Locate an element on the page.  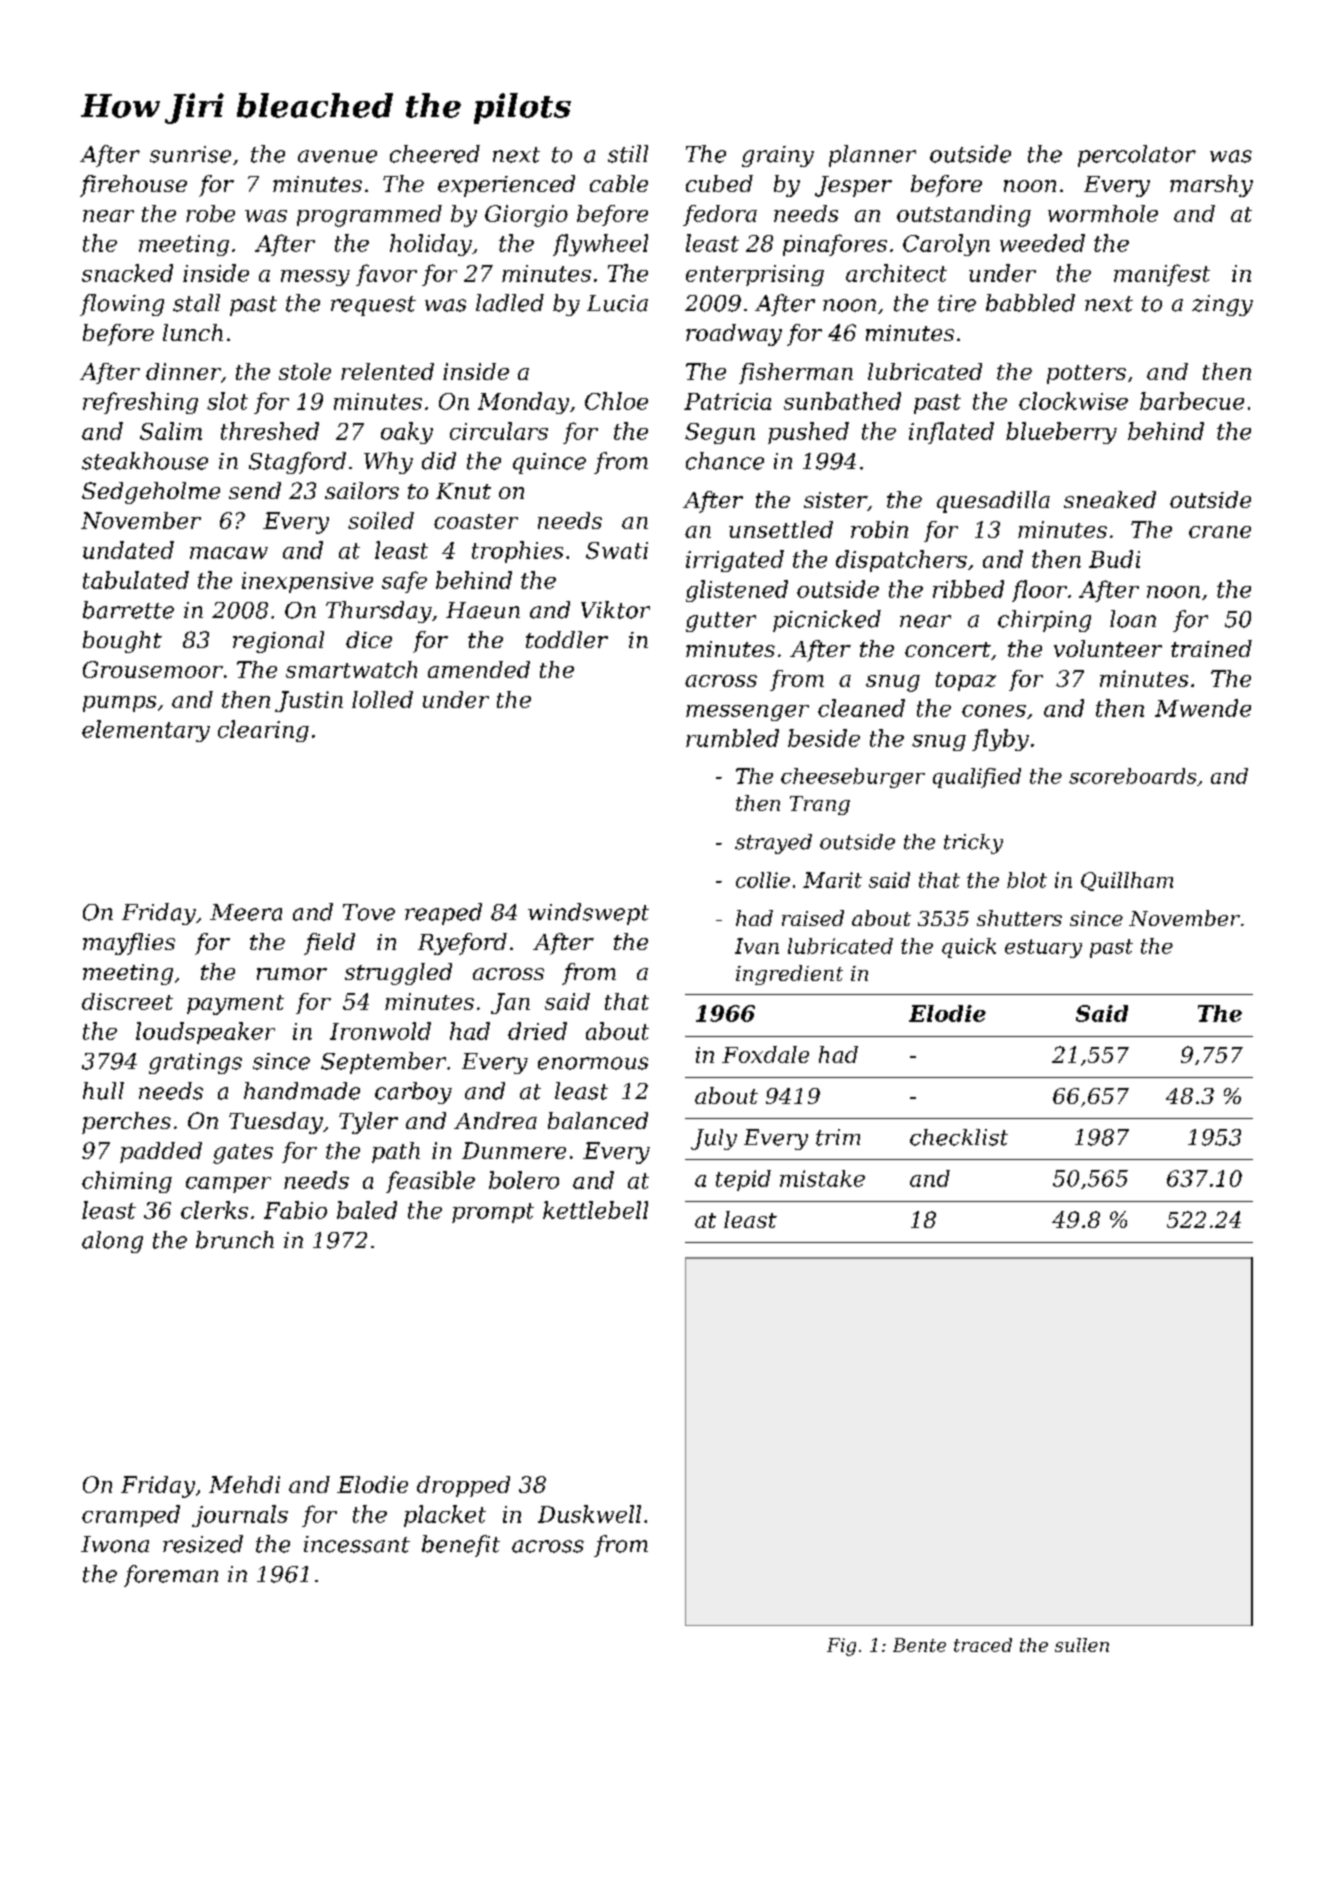
tepid is located at coordinates (743, 1180).
